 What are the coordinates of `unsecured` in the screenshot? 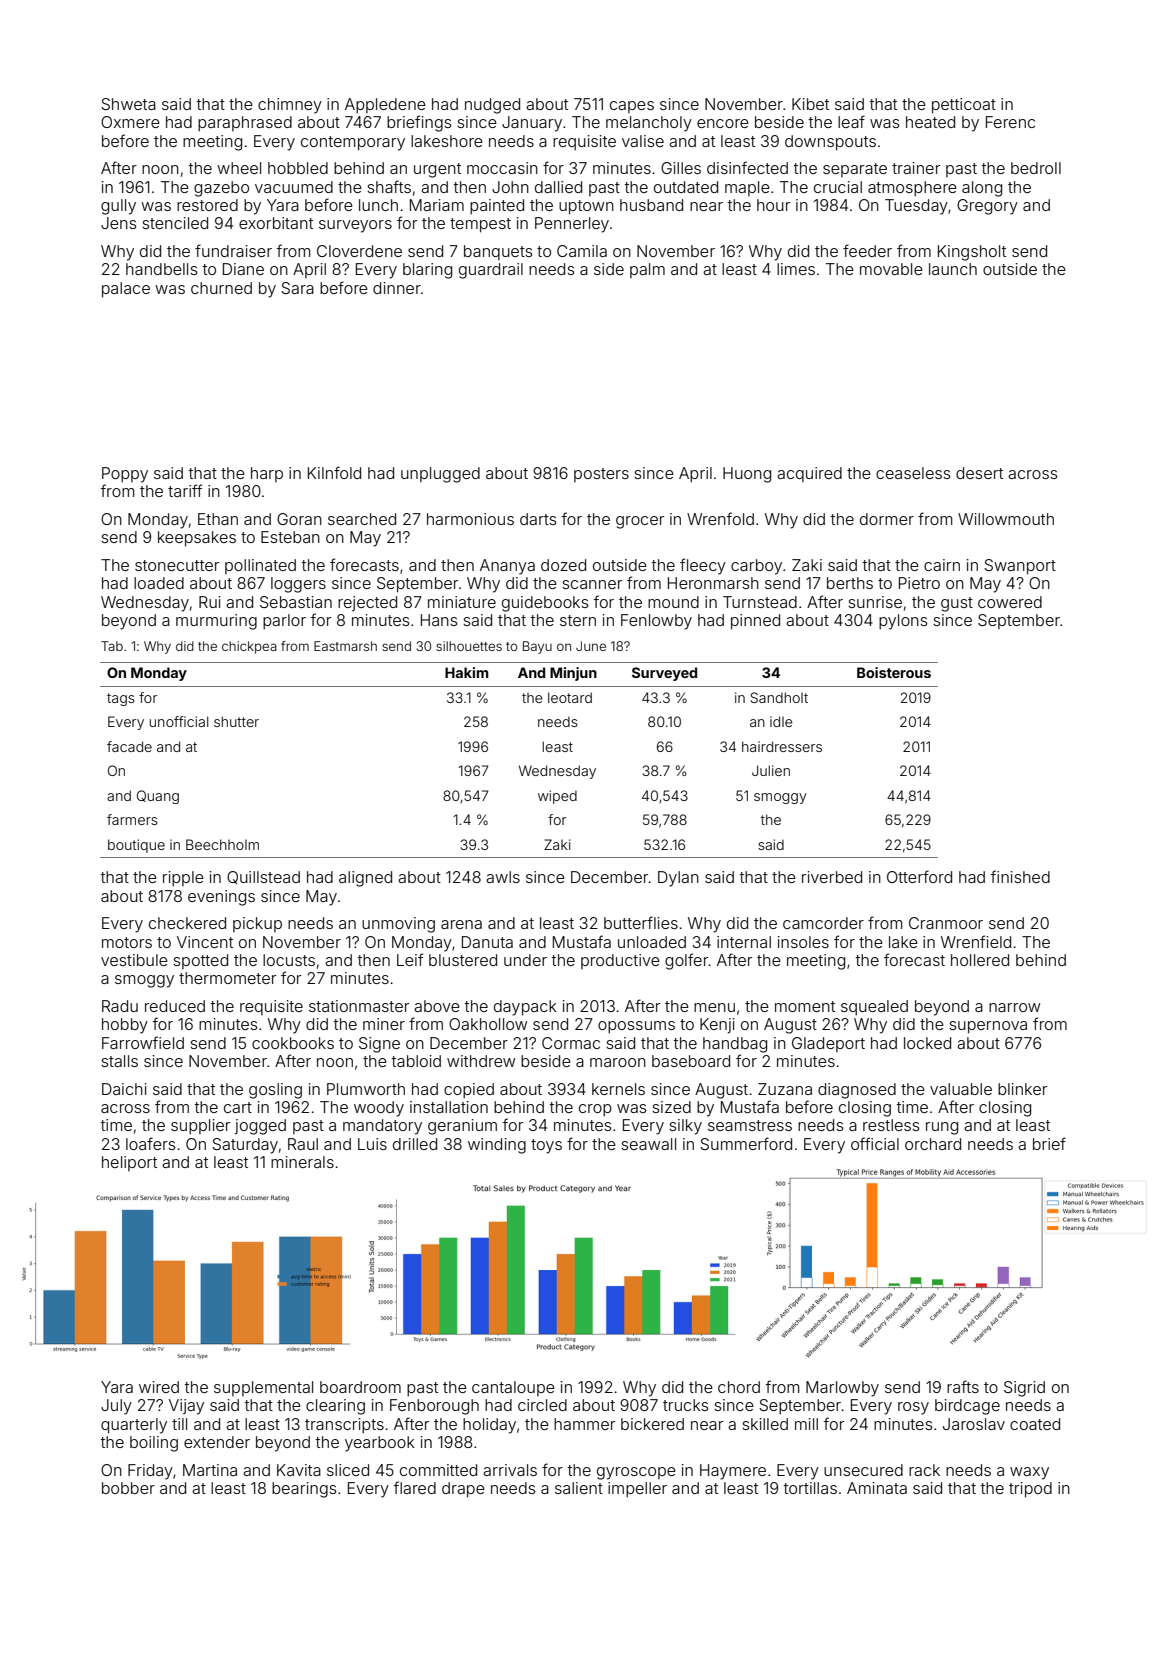 It's located at (863, 1470).
